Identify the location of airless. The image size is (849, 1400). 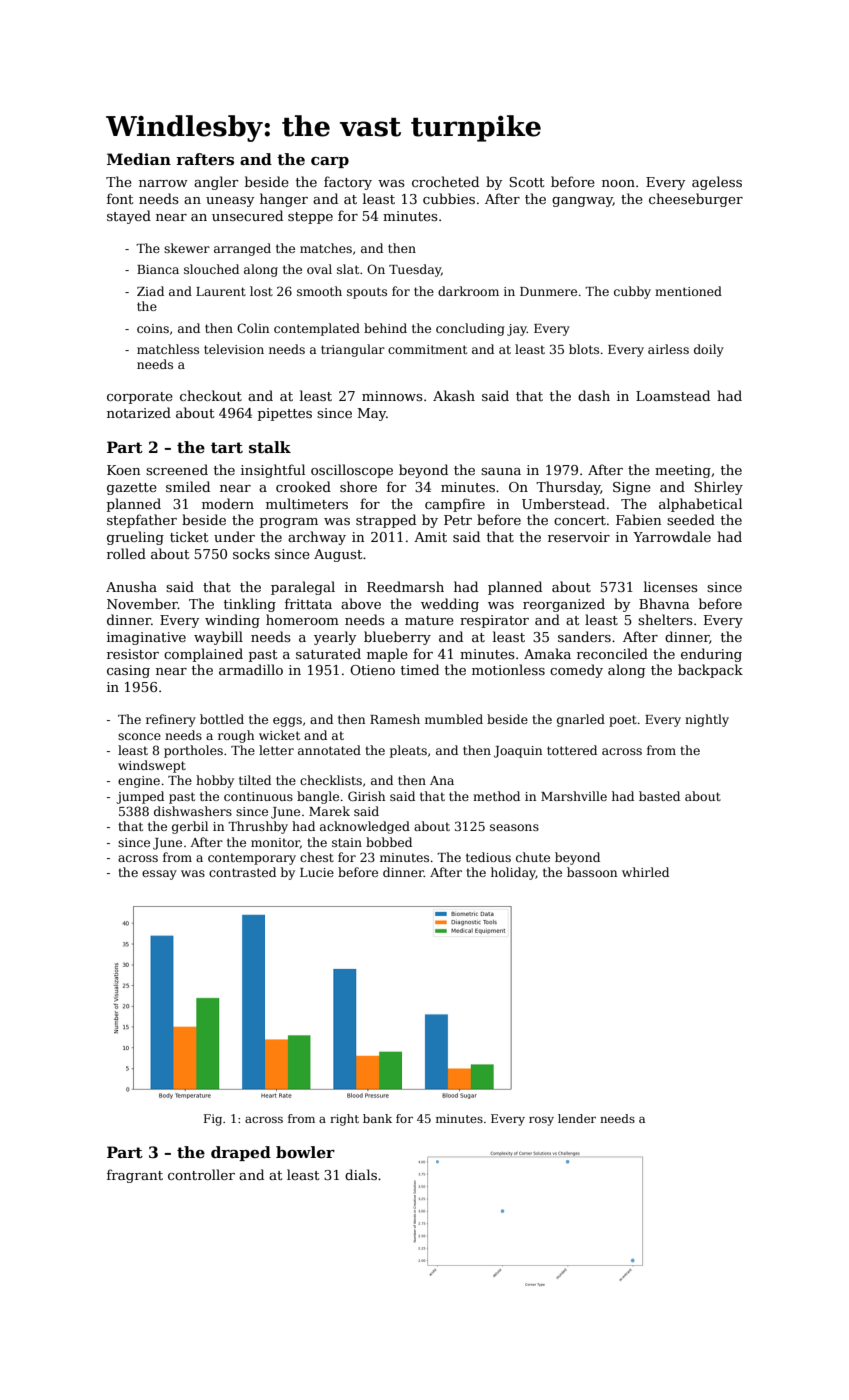
(668, 349).
